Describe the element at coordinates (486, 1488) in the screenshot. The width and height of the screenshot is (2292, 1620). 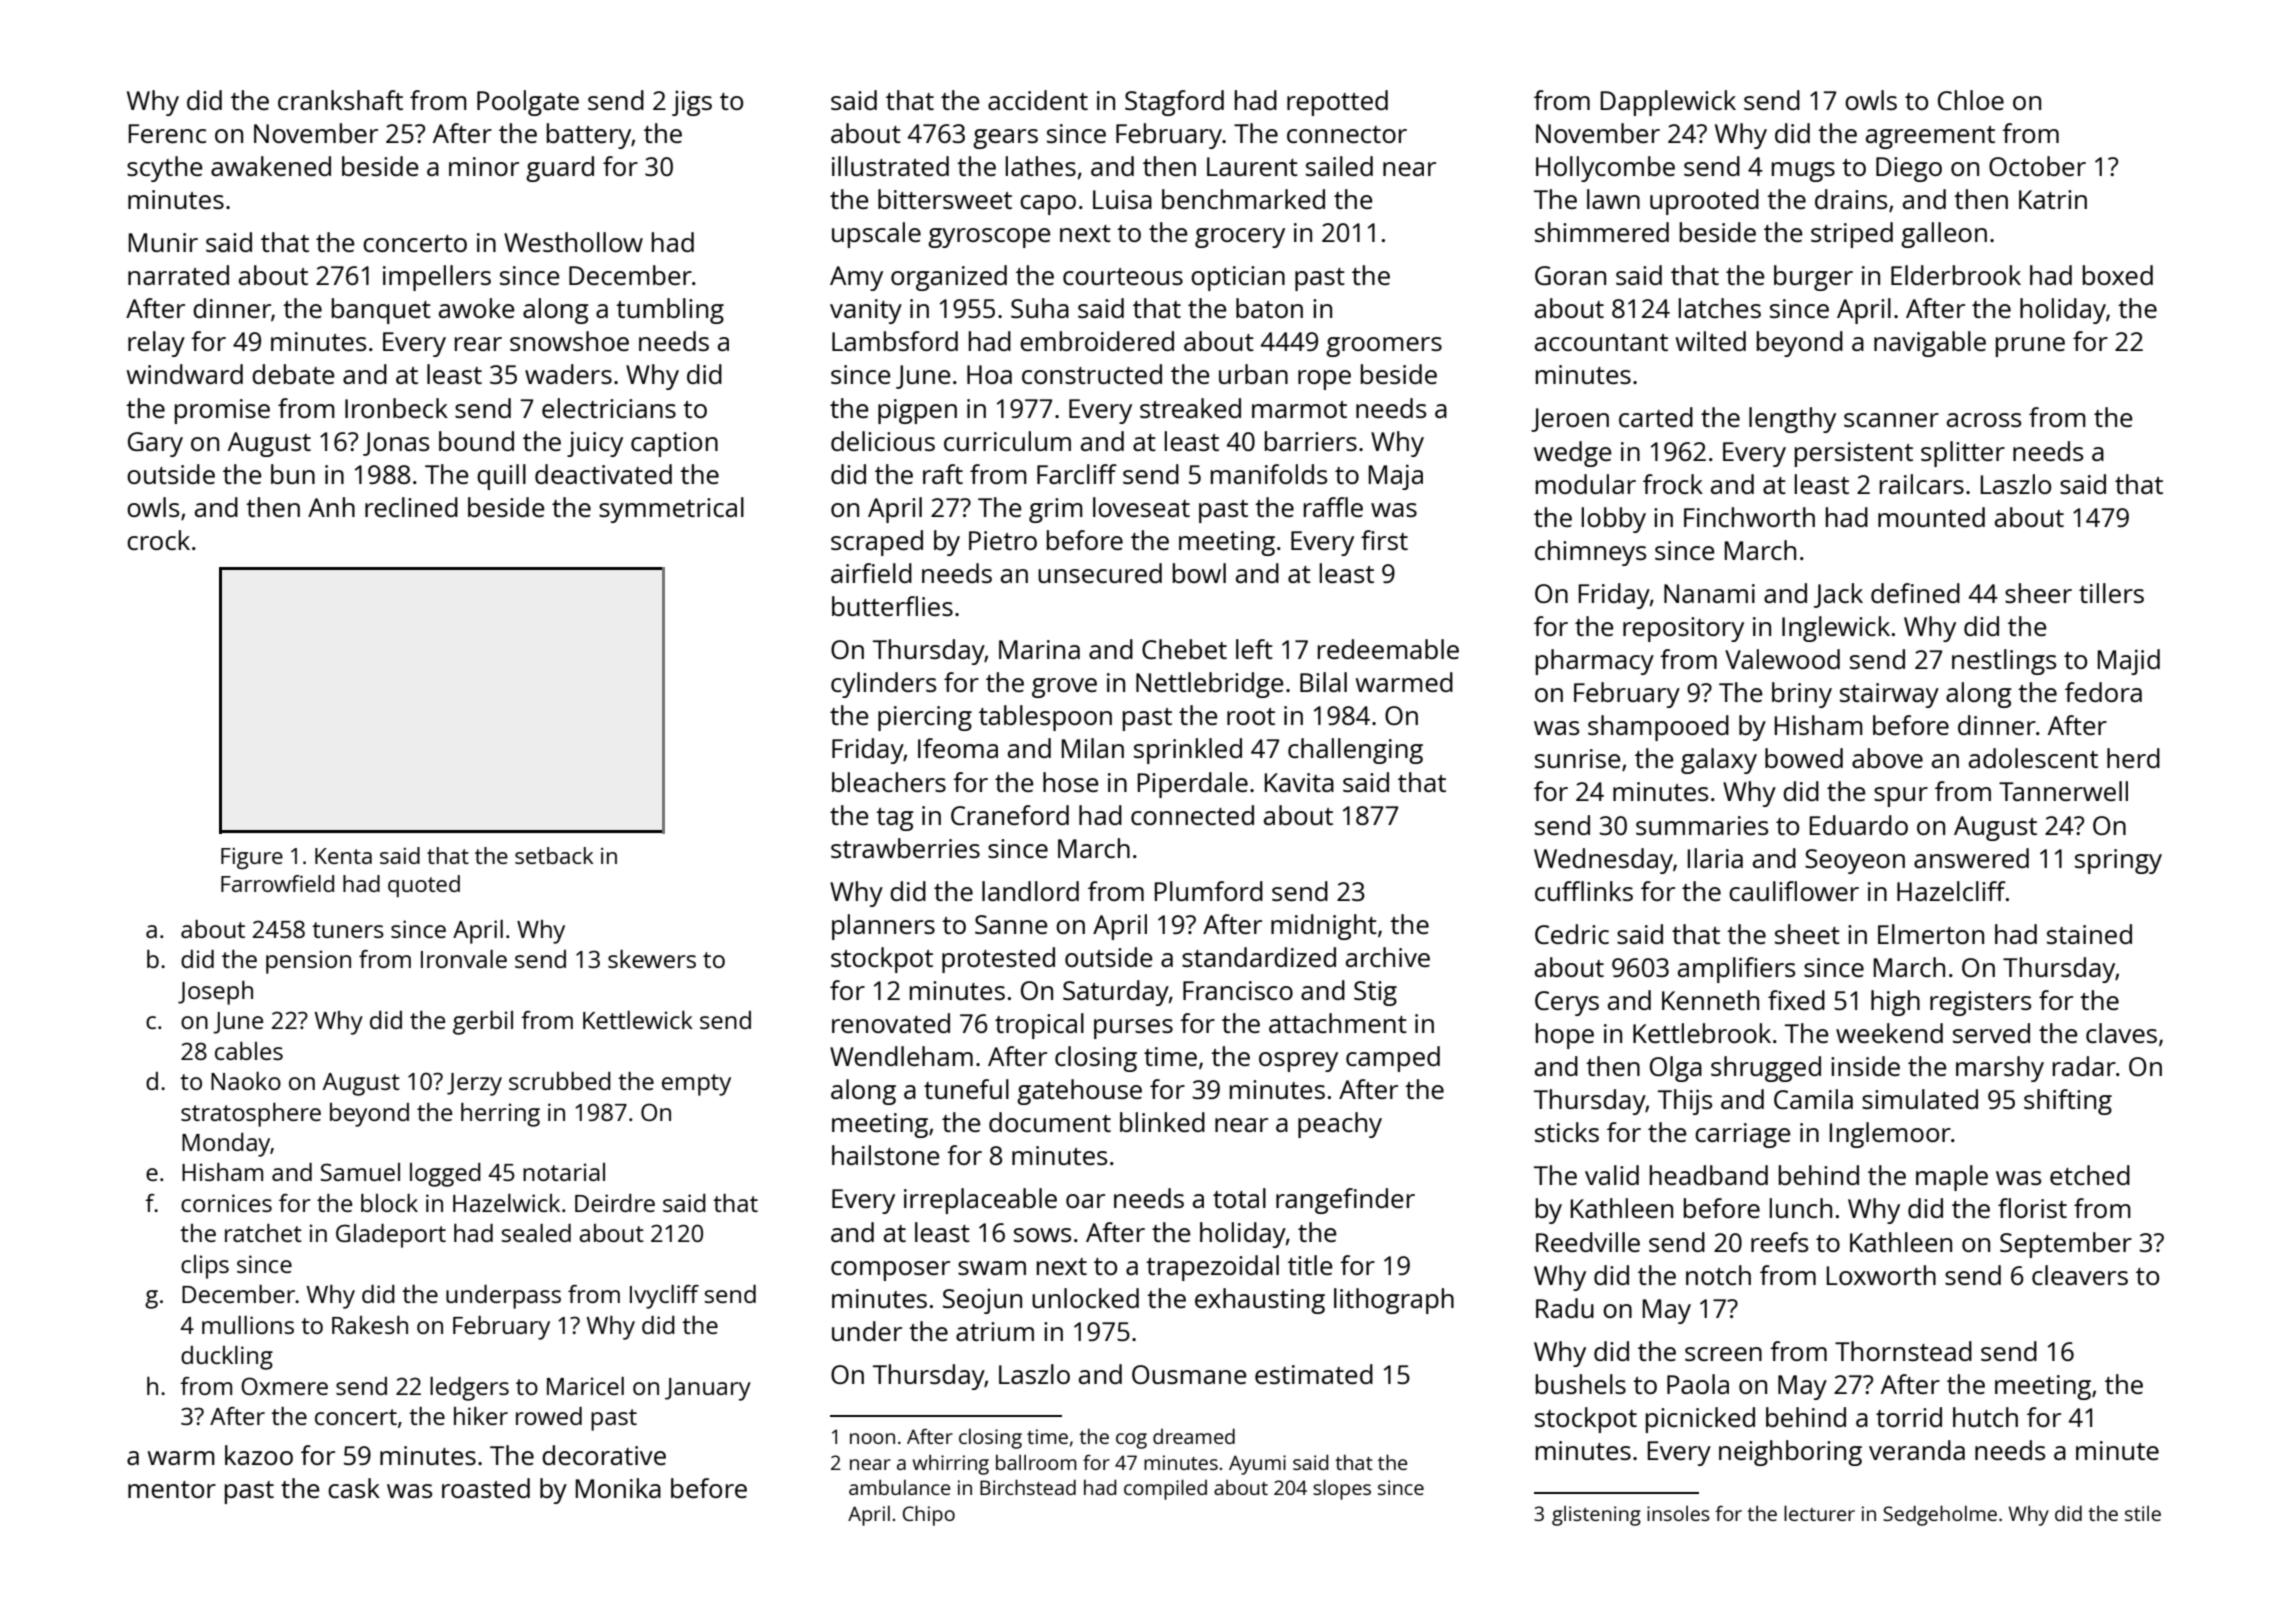
I see `roasted` at that location.
